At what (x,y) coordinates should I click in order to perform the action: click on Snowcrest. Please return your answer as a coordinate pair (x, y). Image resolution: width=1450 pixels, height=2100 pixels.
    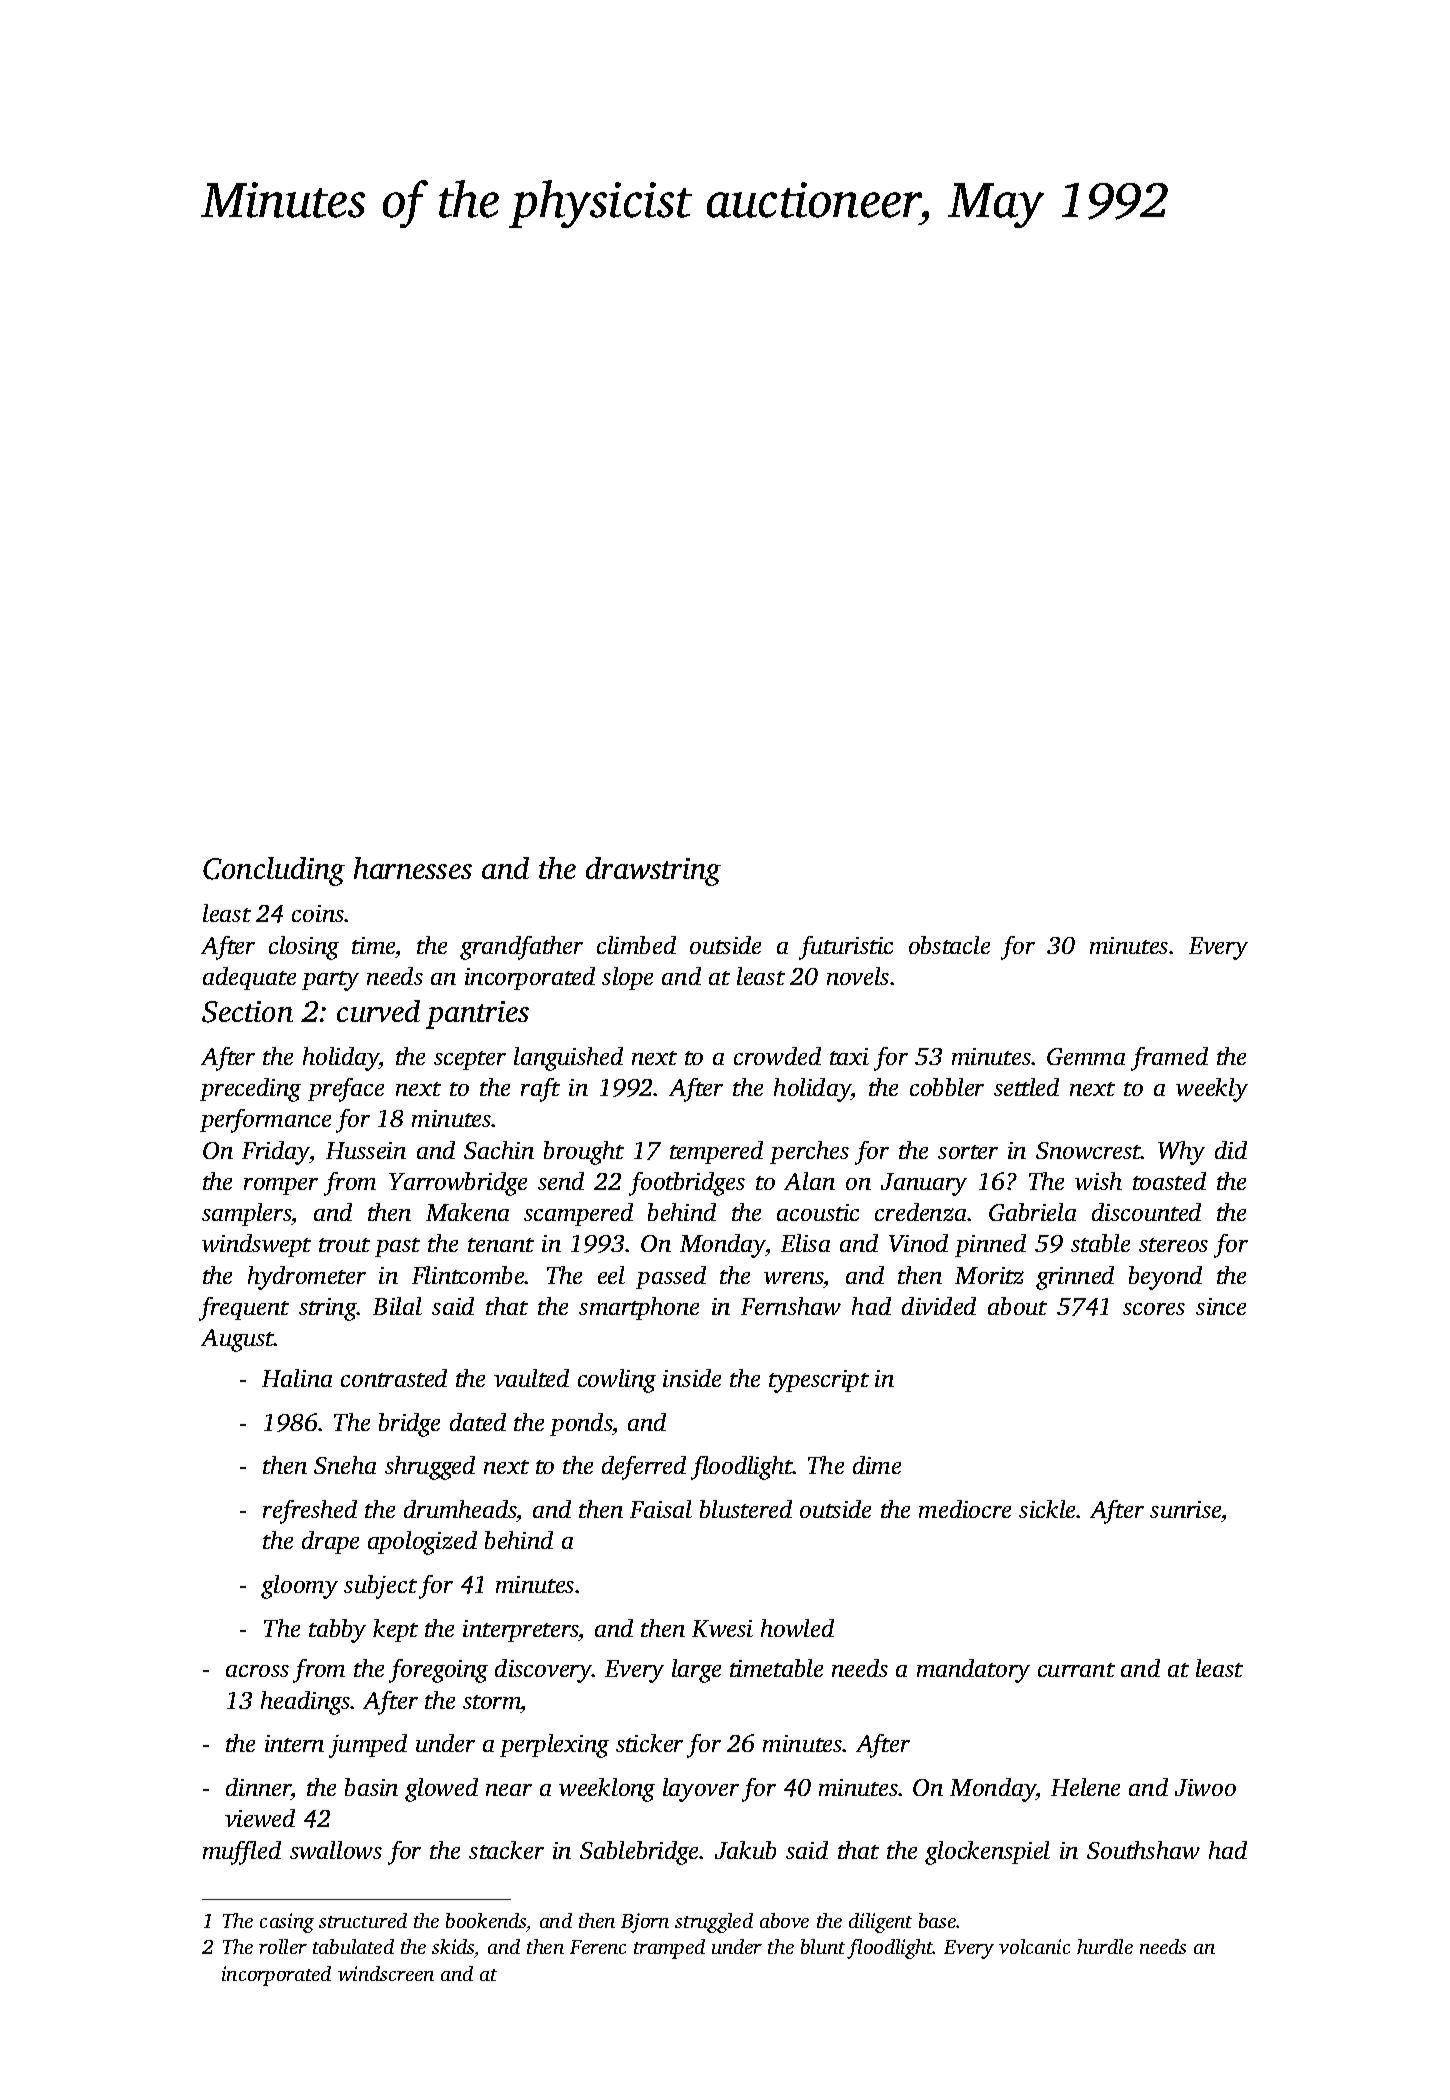
    Looking at the image, I should click on (1088, 1150).
